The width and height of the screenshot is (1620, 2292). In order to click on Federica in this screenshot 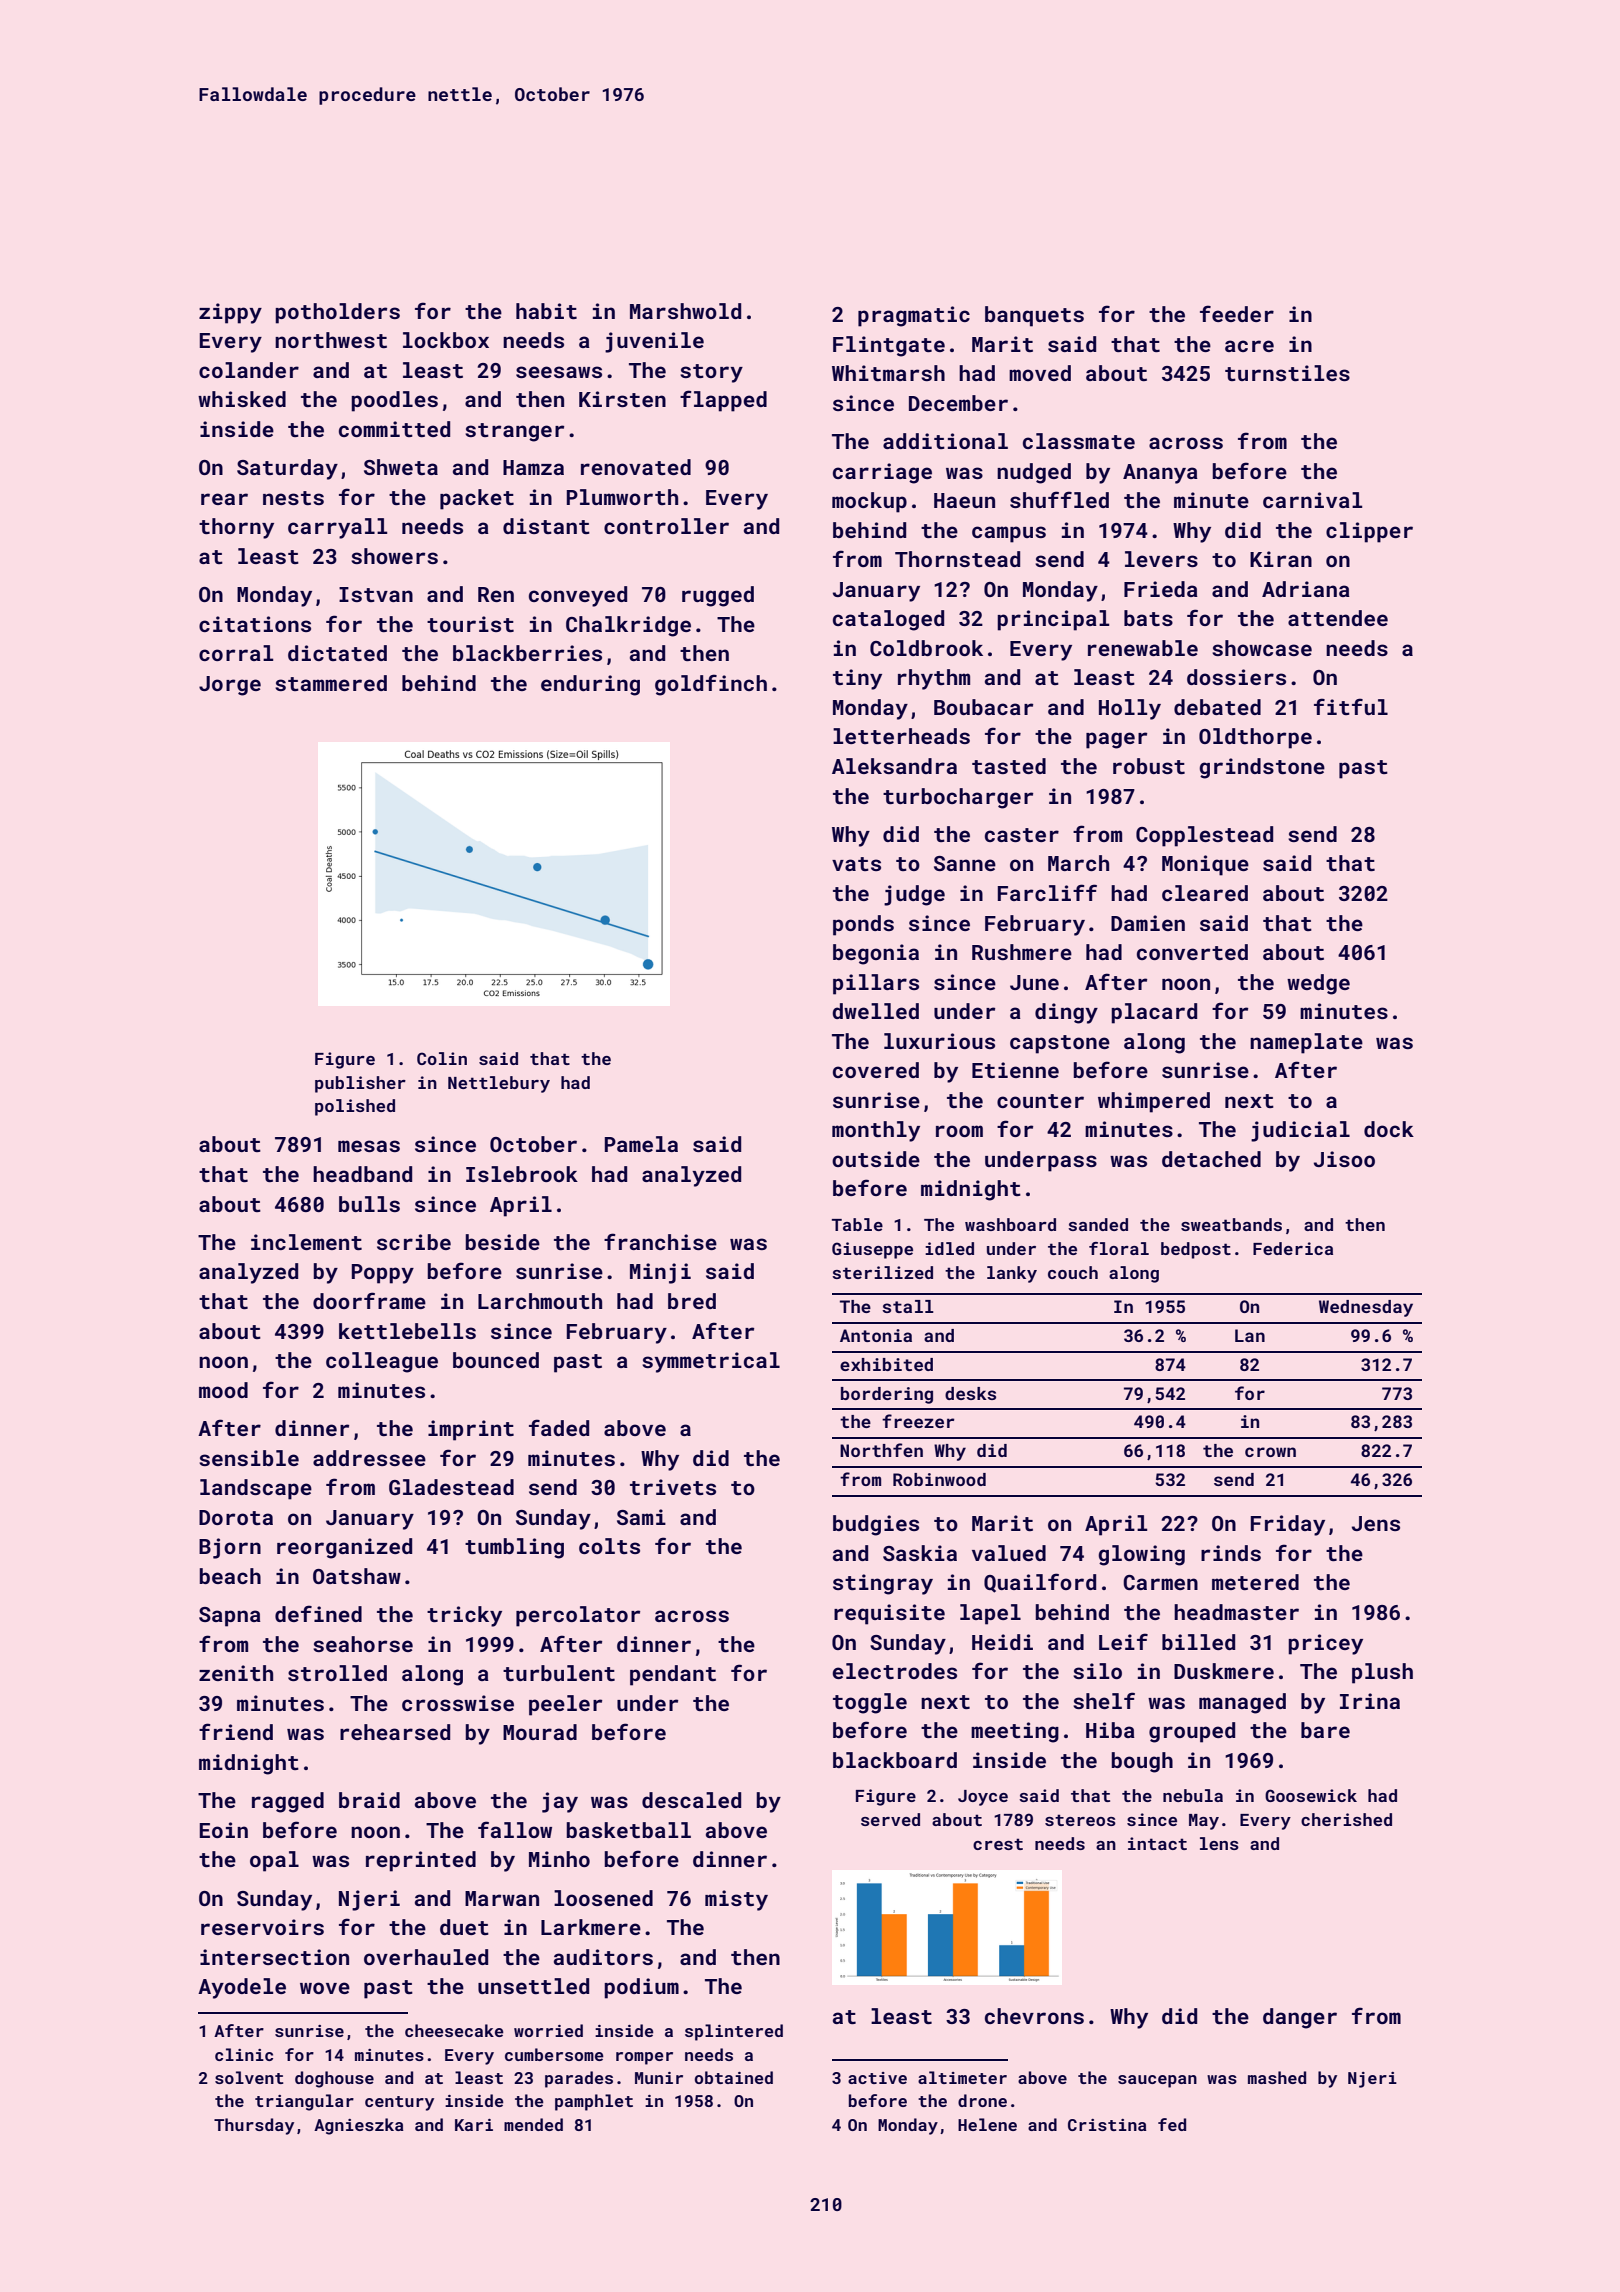, I will do `click(1293, 1248)`.
